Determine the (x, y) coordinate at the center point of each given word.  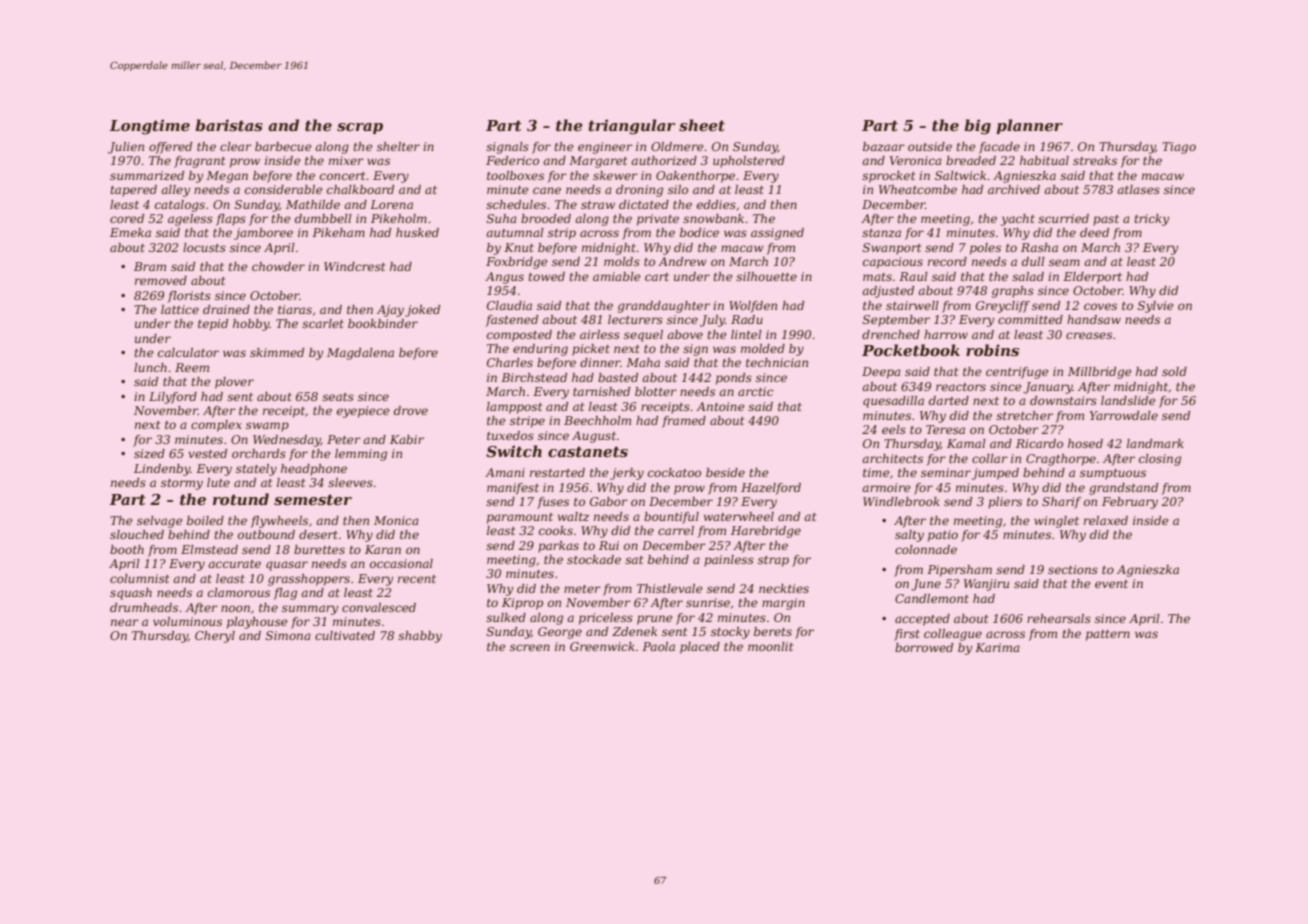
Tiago (1179, 148)
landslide (1128, 400)
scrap (360, 128)
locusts (204, 247)
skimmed (277, 352)
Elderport (1092, 278)
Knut (519, 247)
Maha (643, 362)
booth (127, 549)
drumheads (144, 607)
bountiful (671, 518)
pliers (1005, 503)
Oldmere (677, 146)
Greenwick (602, 646)
